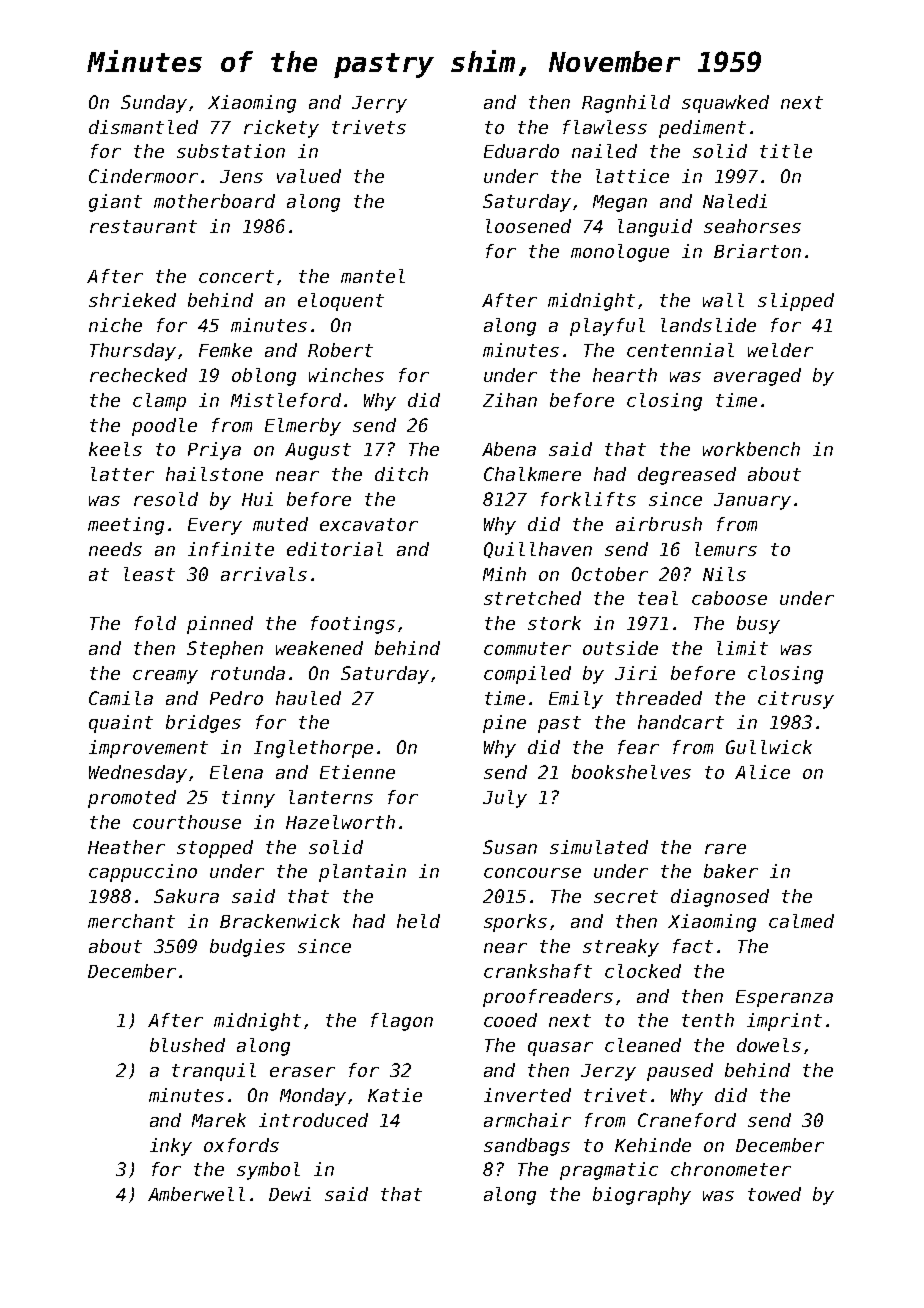 This screenshot has width=924, height=1308. I want to click on Ragnhild, so click(626, 104).
